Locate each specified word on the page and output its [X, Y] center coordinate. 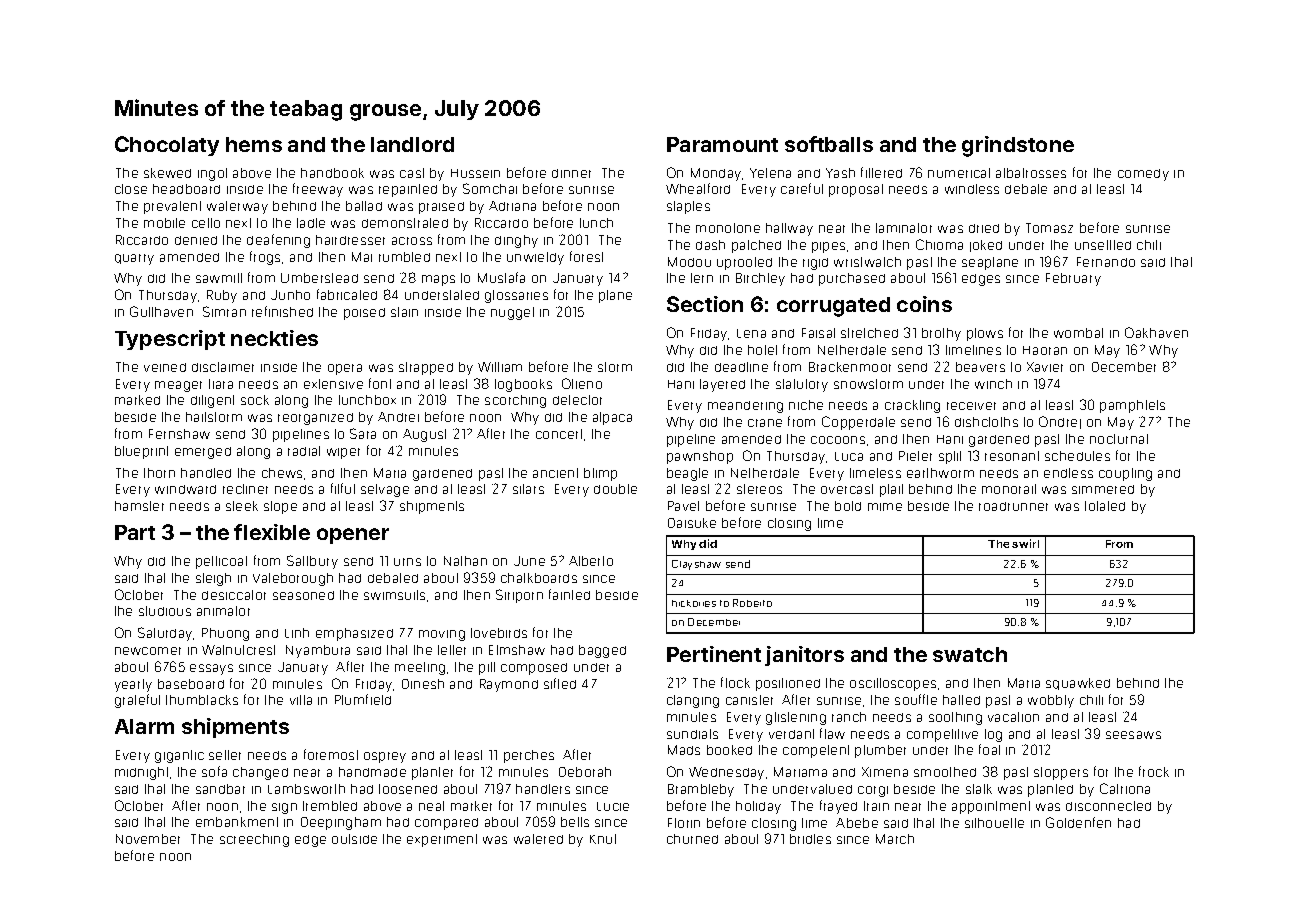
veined [165, 367]
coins [924, 304]
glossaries [516, 296]
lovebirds [499, 633]
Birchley [760, 279]
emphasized [354, 634]
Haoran [1045, 350]
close [131, 189]
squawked [1078, 684]
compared [446, 824]
